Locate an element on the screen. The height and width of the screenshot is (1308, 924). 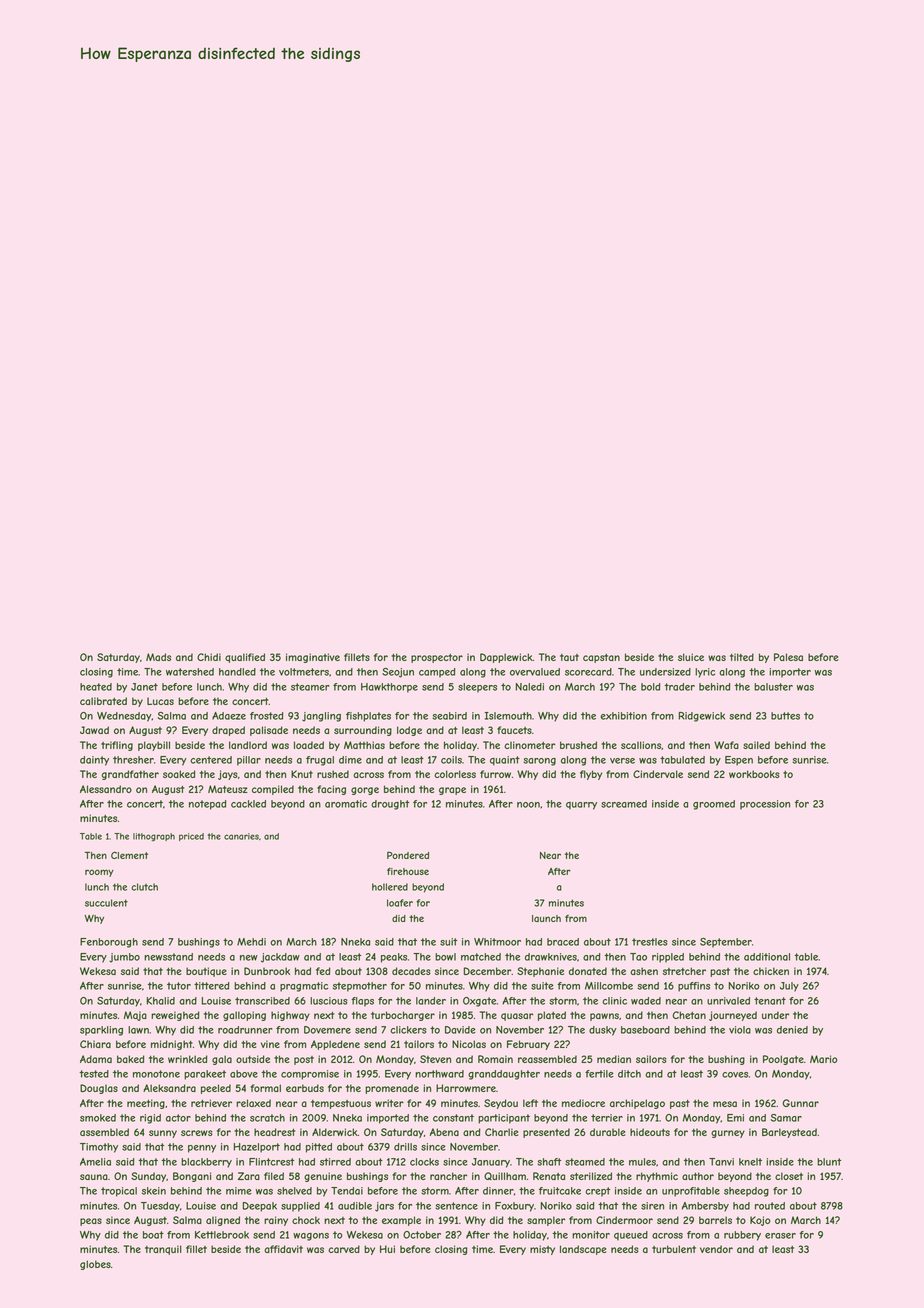
noon is located at coordinates (528, 805).
